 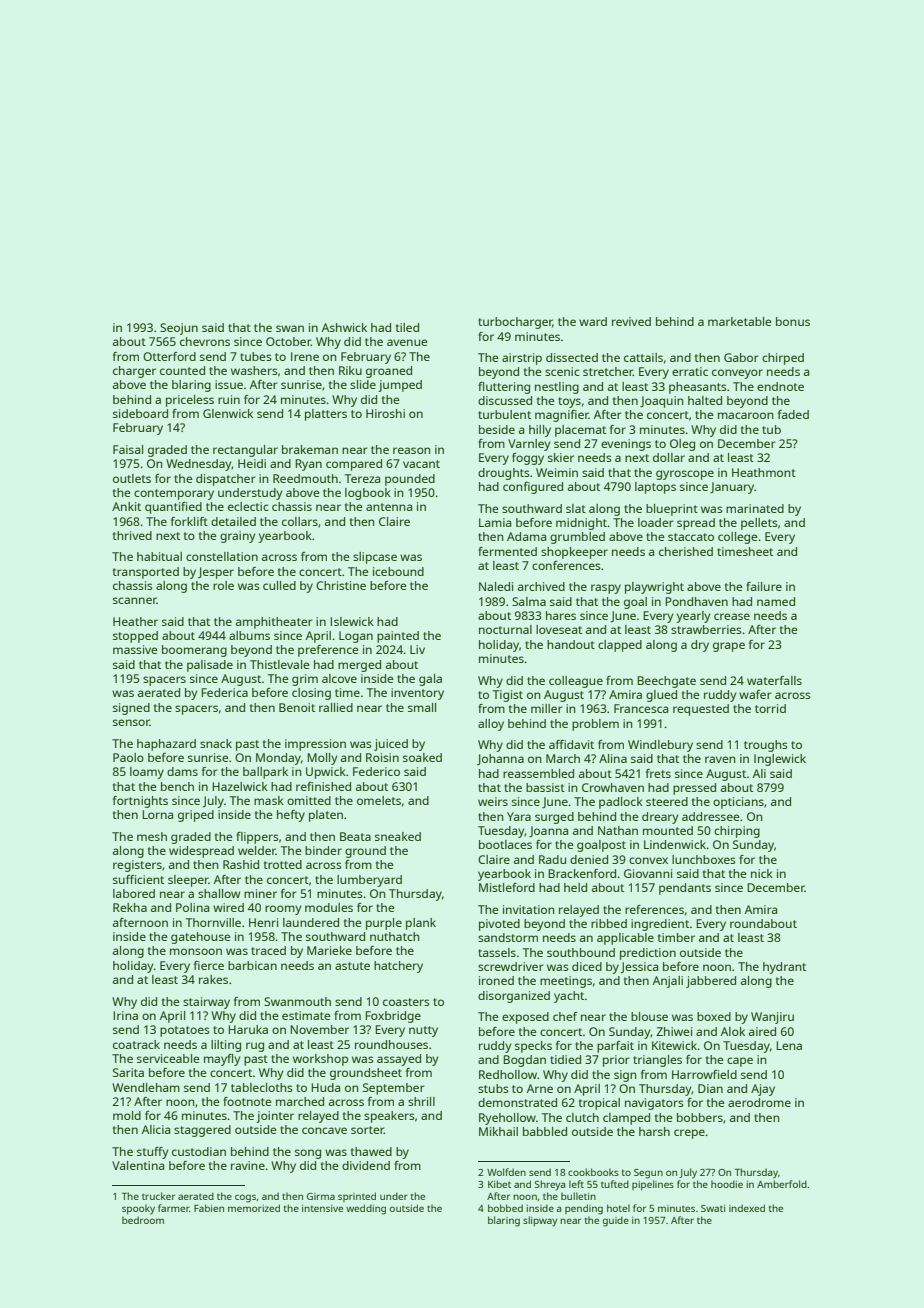 What do you see at coordinates (493, 801) in the document?
I see `weirs` at bounding box center [493, 801].
